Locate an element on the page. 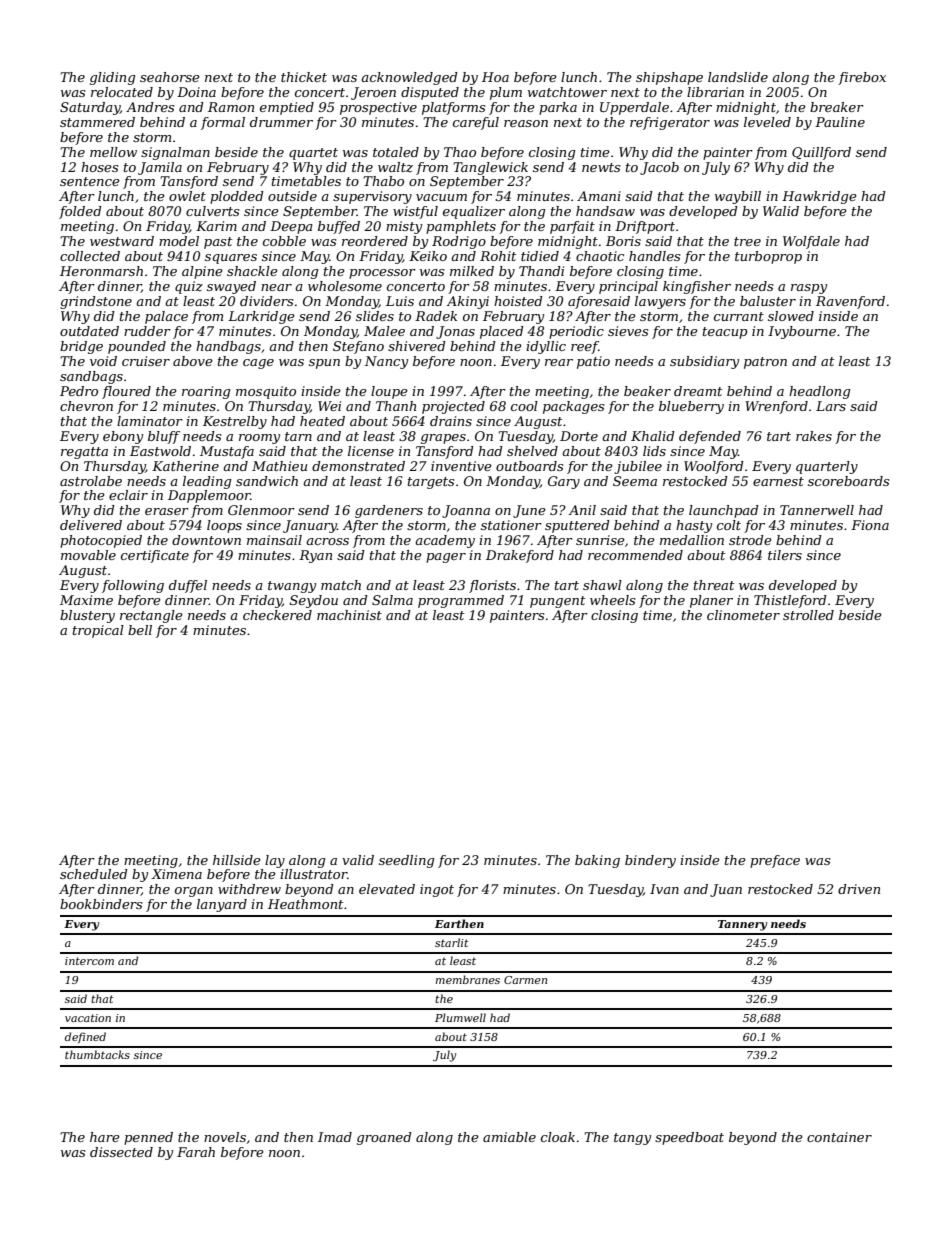 This page has height=1233, width=952. Farah is located at coordinates (196, 1152).
